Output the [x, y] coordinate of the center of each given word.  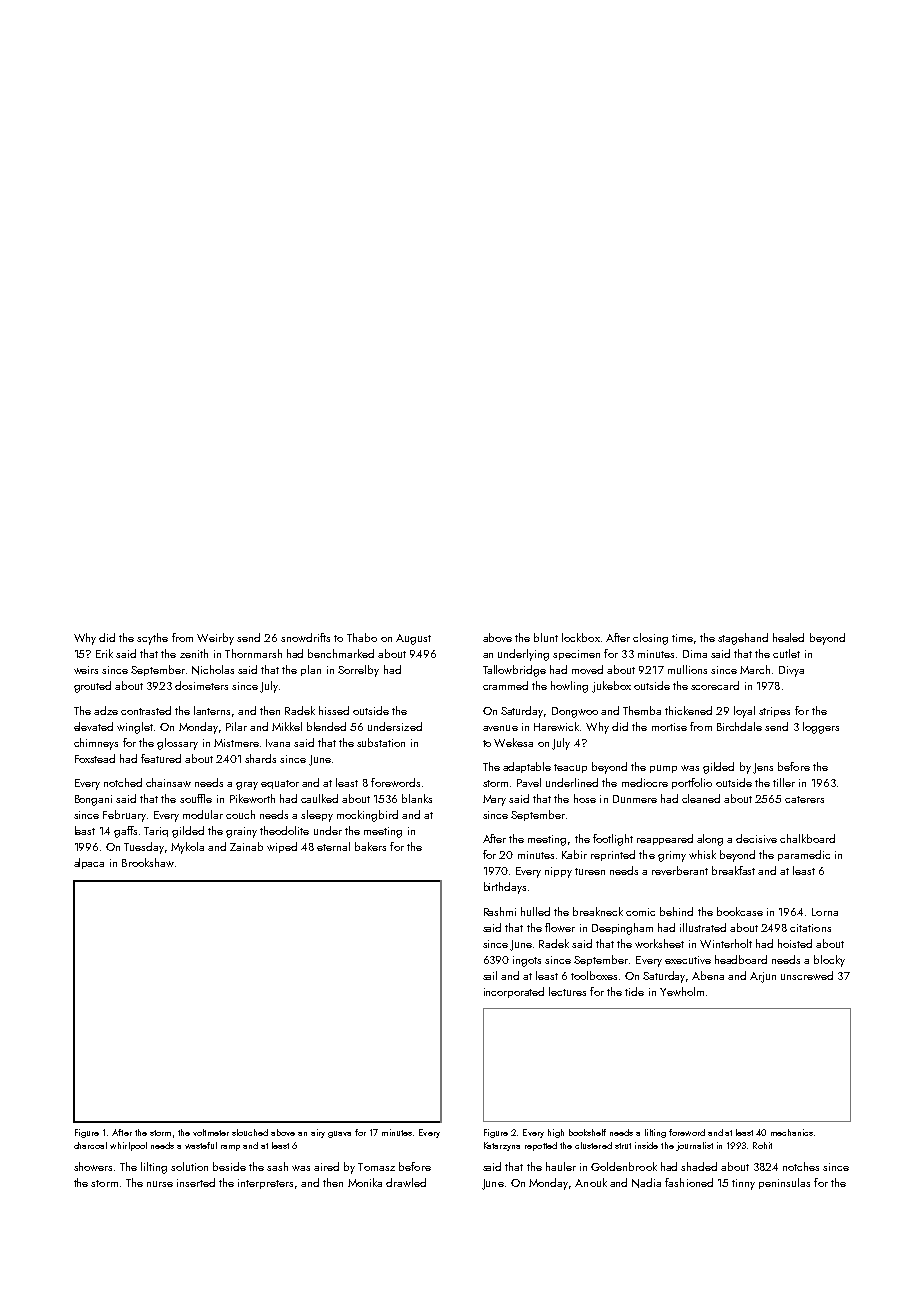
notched [123, 782]
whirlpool [128, 1146]
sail [490, 975]
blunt [546, 637]
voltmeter [211, 1132]
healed [788, 637]
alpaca [89, 863]
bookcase [740, 911]
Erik [104, 653]
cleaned [701, 798]
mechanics [792, 1132]
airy [318, 1133]
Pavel [529, 782]
